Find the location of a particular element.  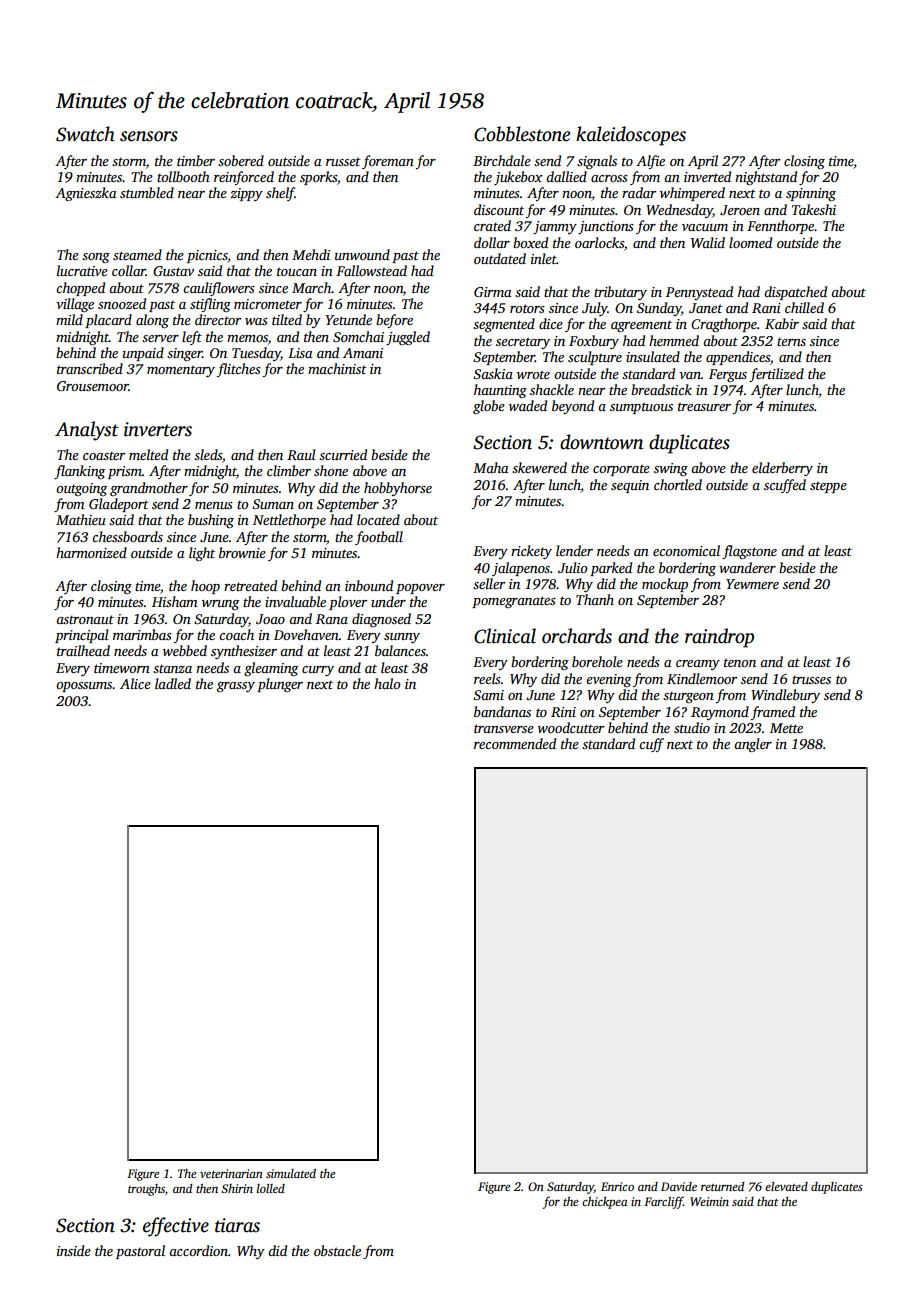

recommended is located at coordinates (515, 743).
